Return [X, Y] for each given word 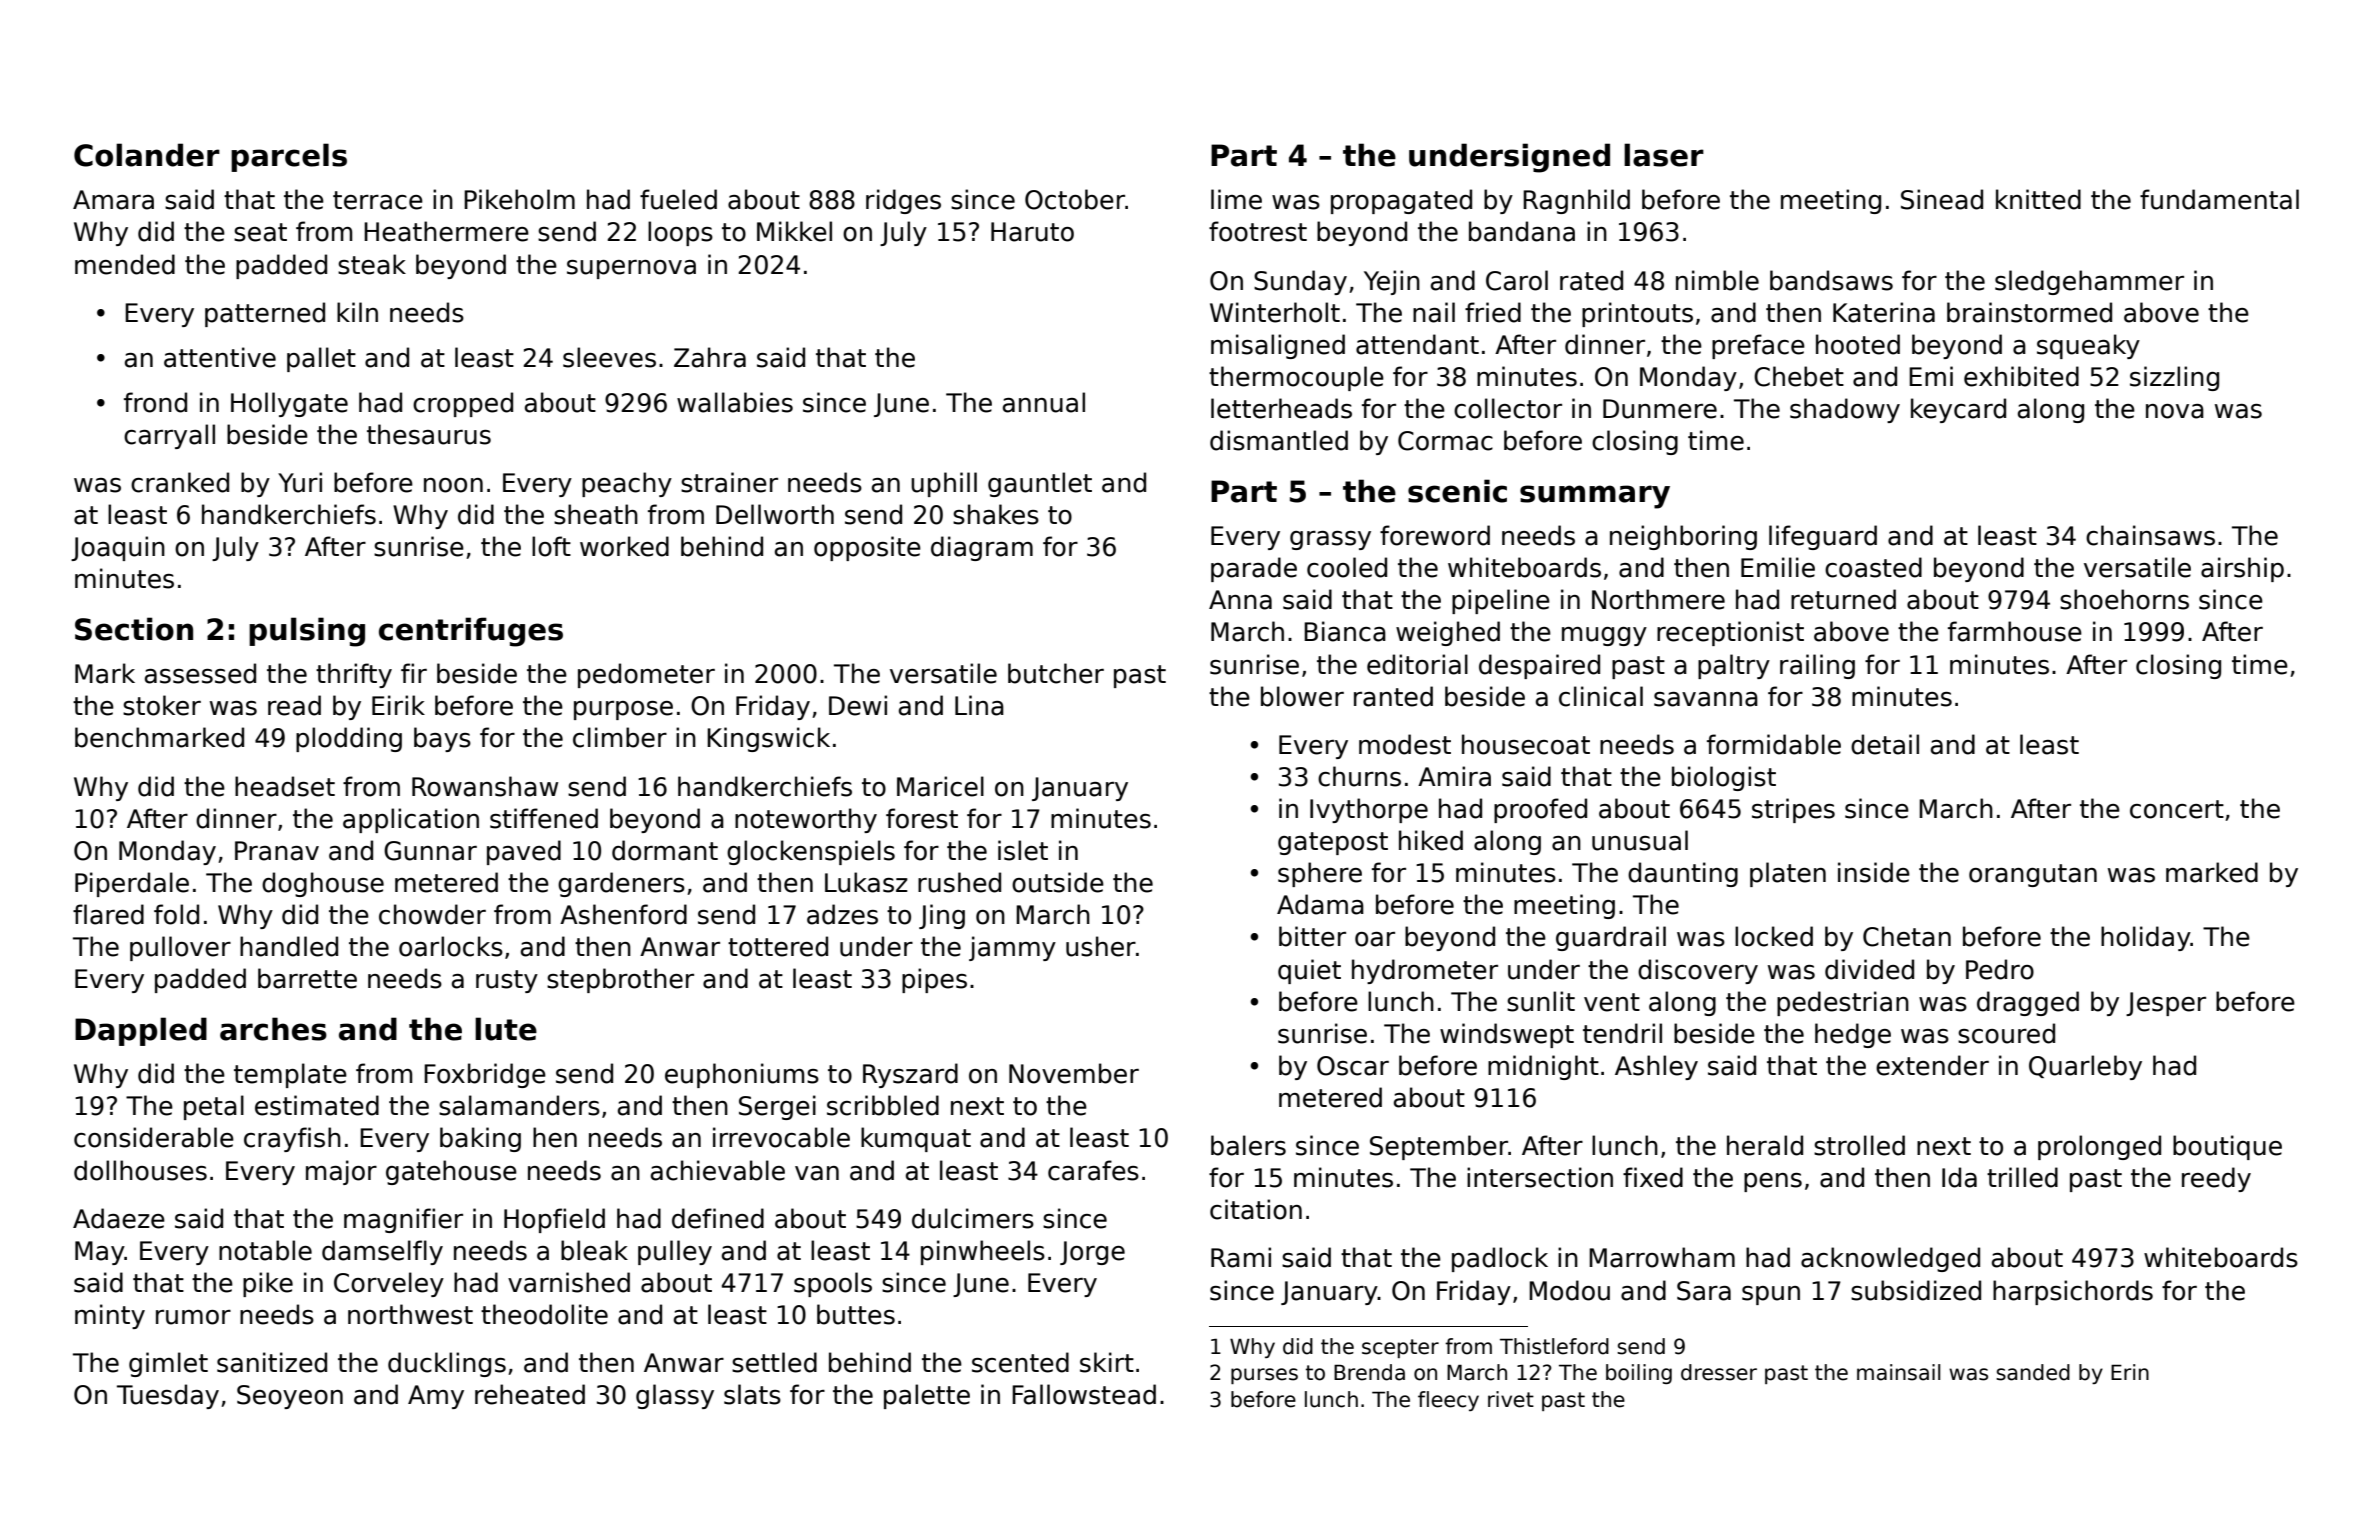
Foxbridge [485, 1075]
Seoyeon [290, 1397]
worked [624, 546]
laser [1664, 155]
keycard [1958, 410]
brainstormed [2029, 312]
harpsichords [2073, 1292]
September [1439, 1147]
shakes [996, 514]
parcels [289, 157]
